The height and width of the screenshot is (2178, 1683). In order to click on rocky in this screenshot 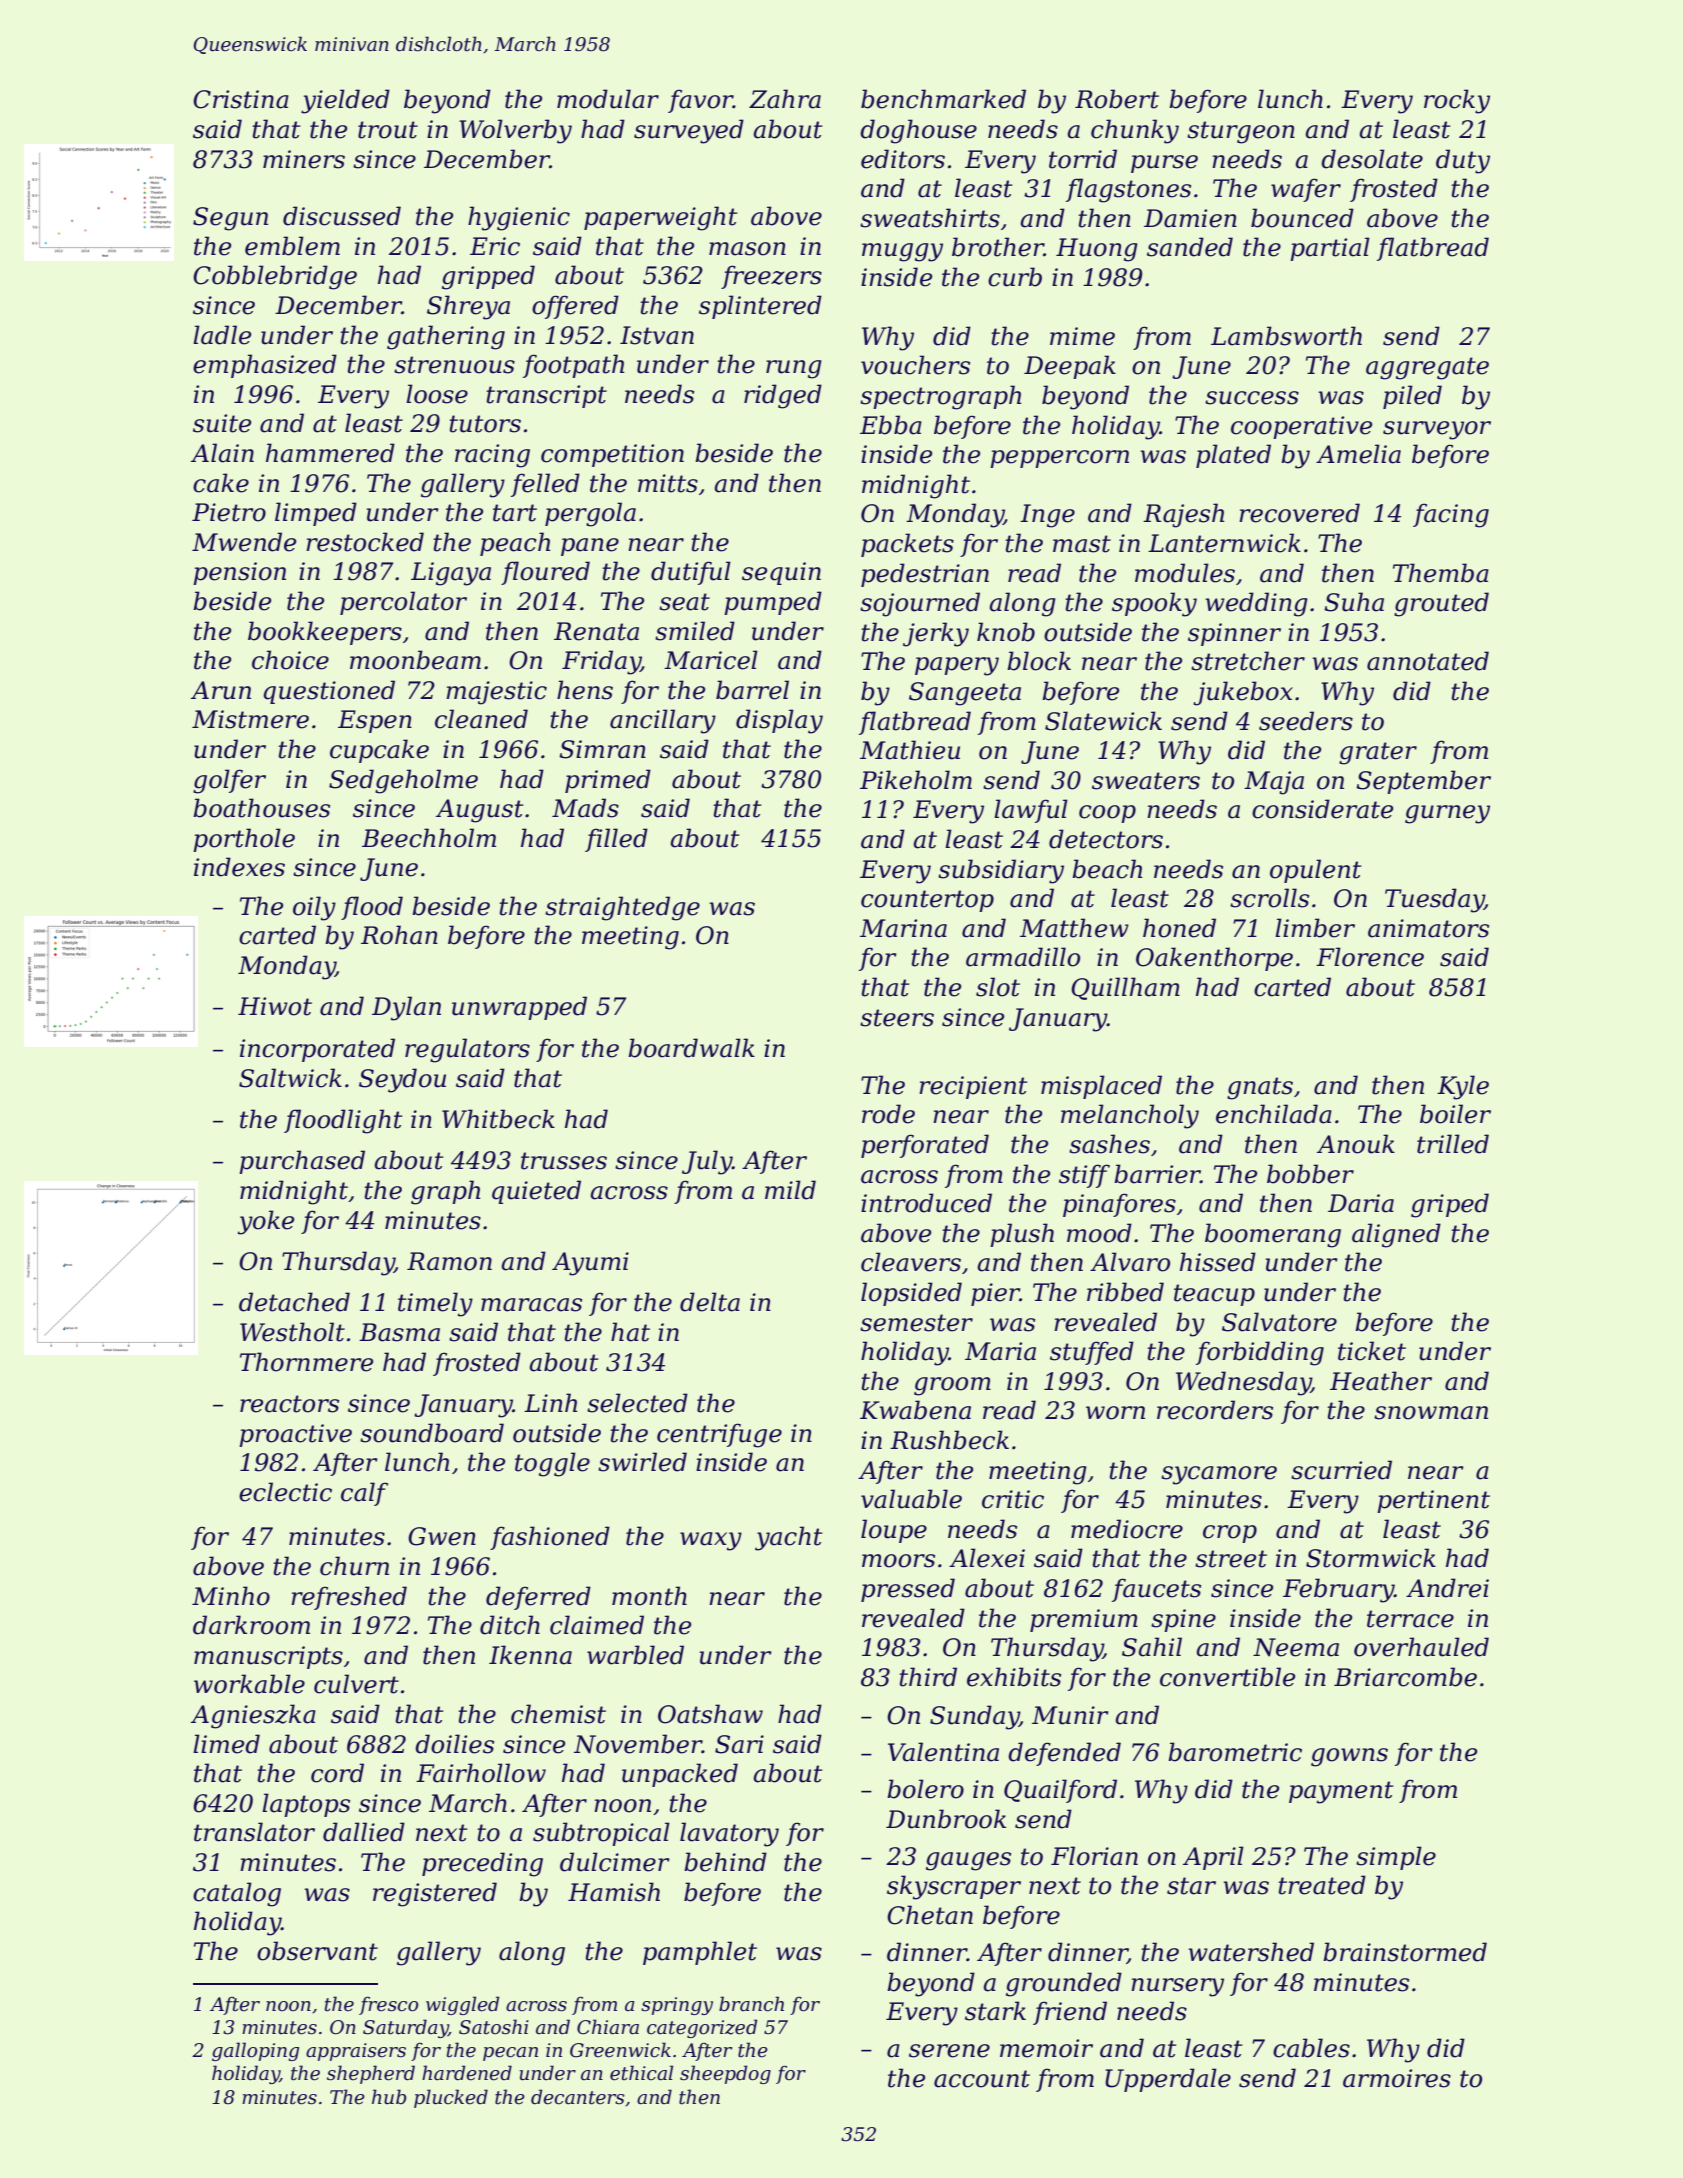, I will do `click(1457, 101)`.
